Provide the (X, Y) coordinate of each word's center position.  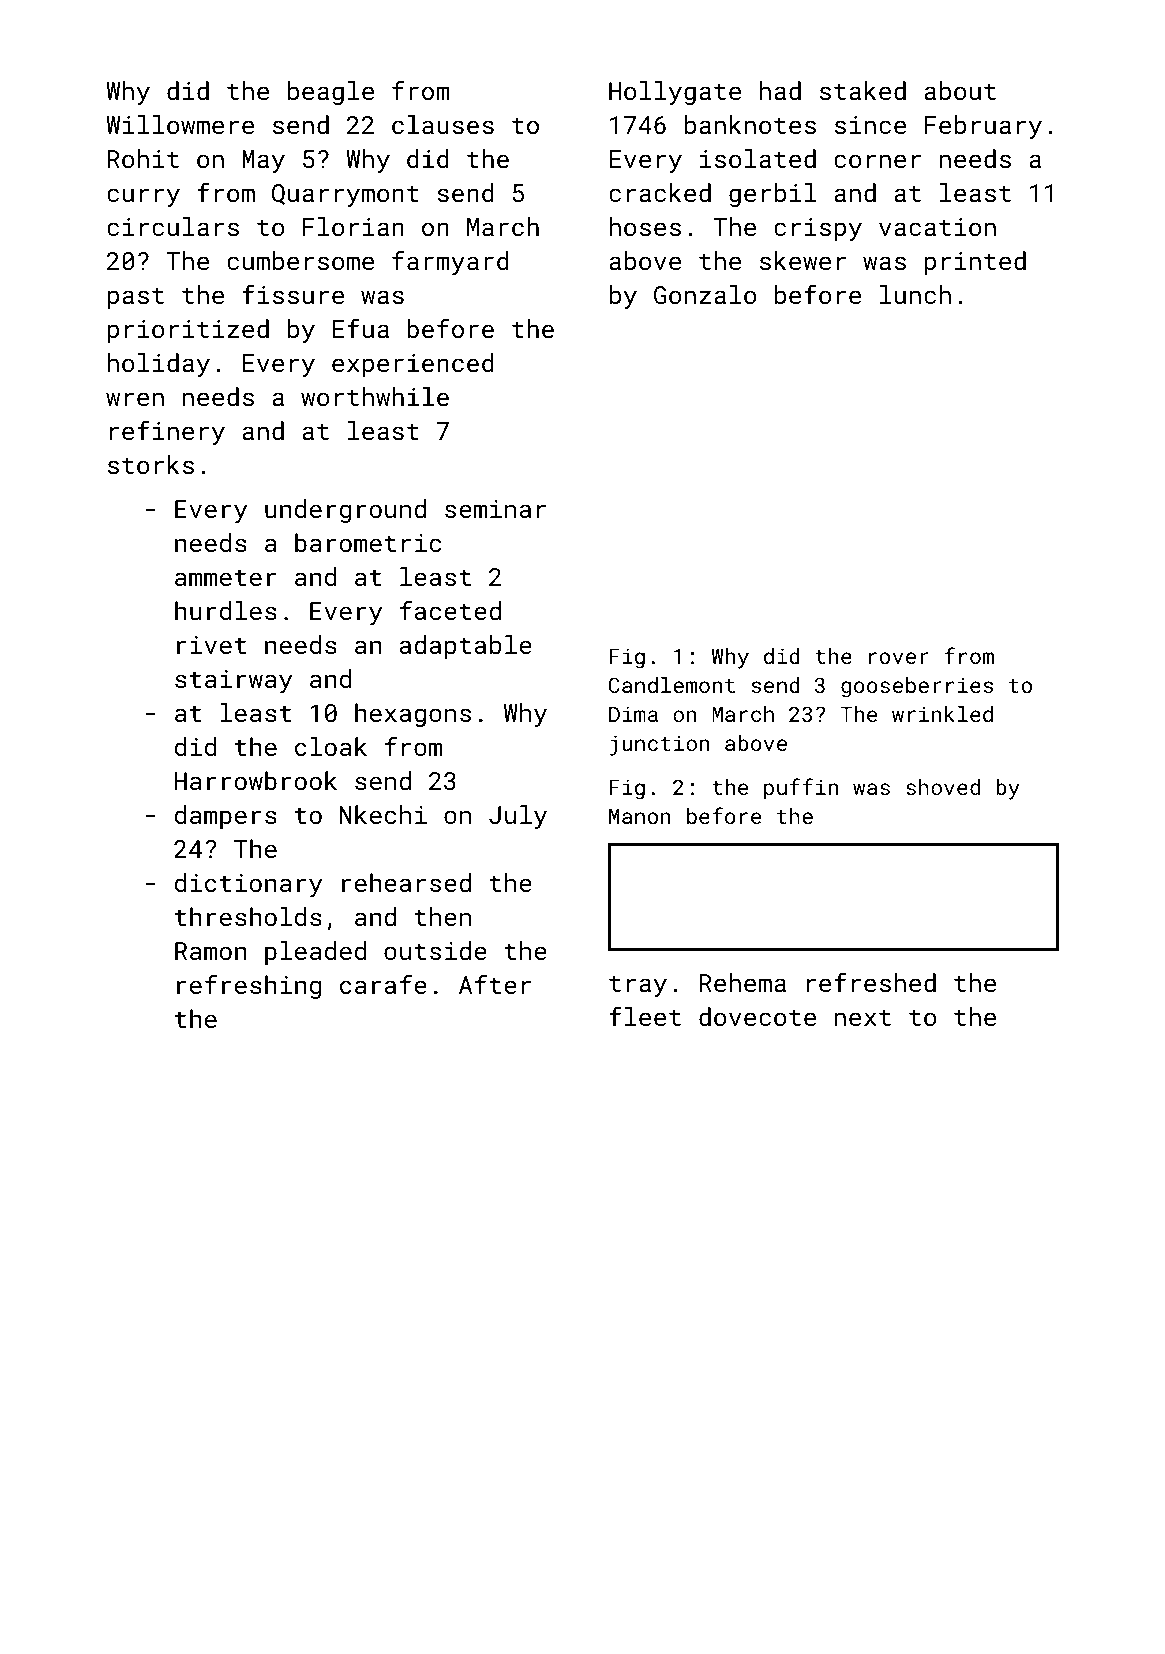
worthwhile (375, 396)
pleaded (315, 953)
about (960, 90)
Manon (640, 816)
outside (435, 950)
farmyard (450, 263)
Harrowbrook (256, 780)
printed (975, 263)
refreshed (871, 982)
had (780, 90)
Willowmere (180, 124)
